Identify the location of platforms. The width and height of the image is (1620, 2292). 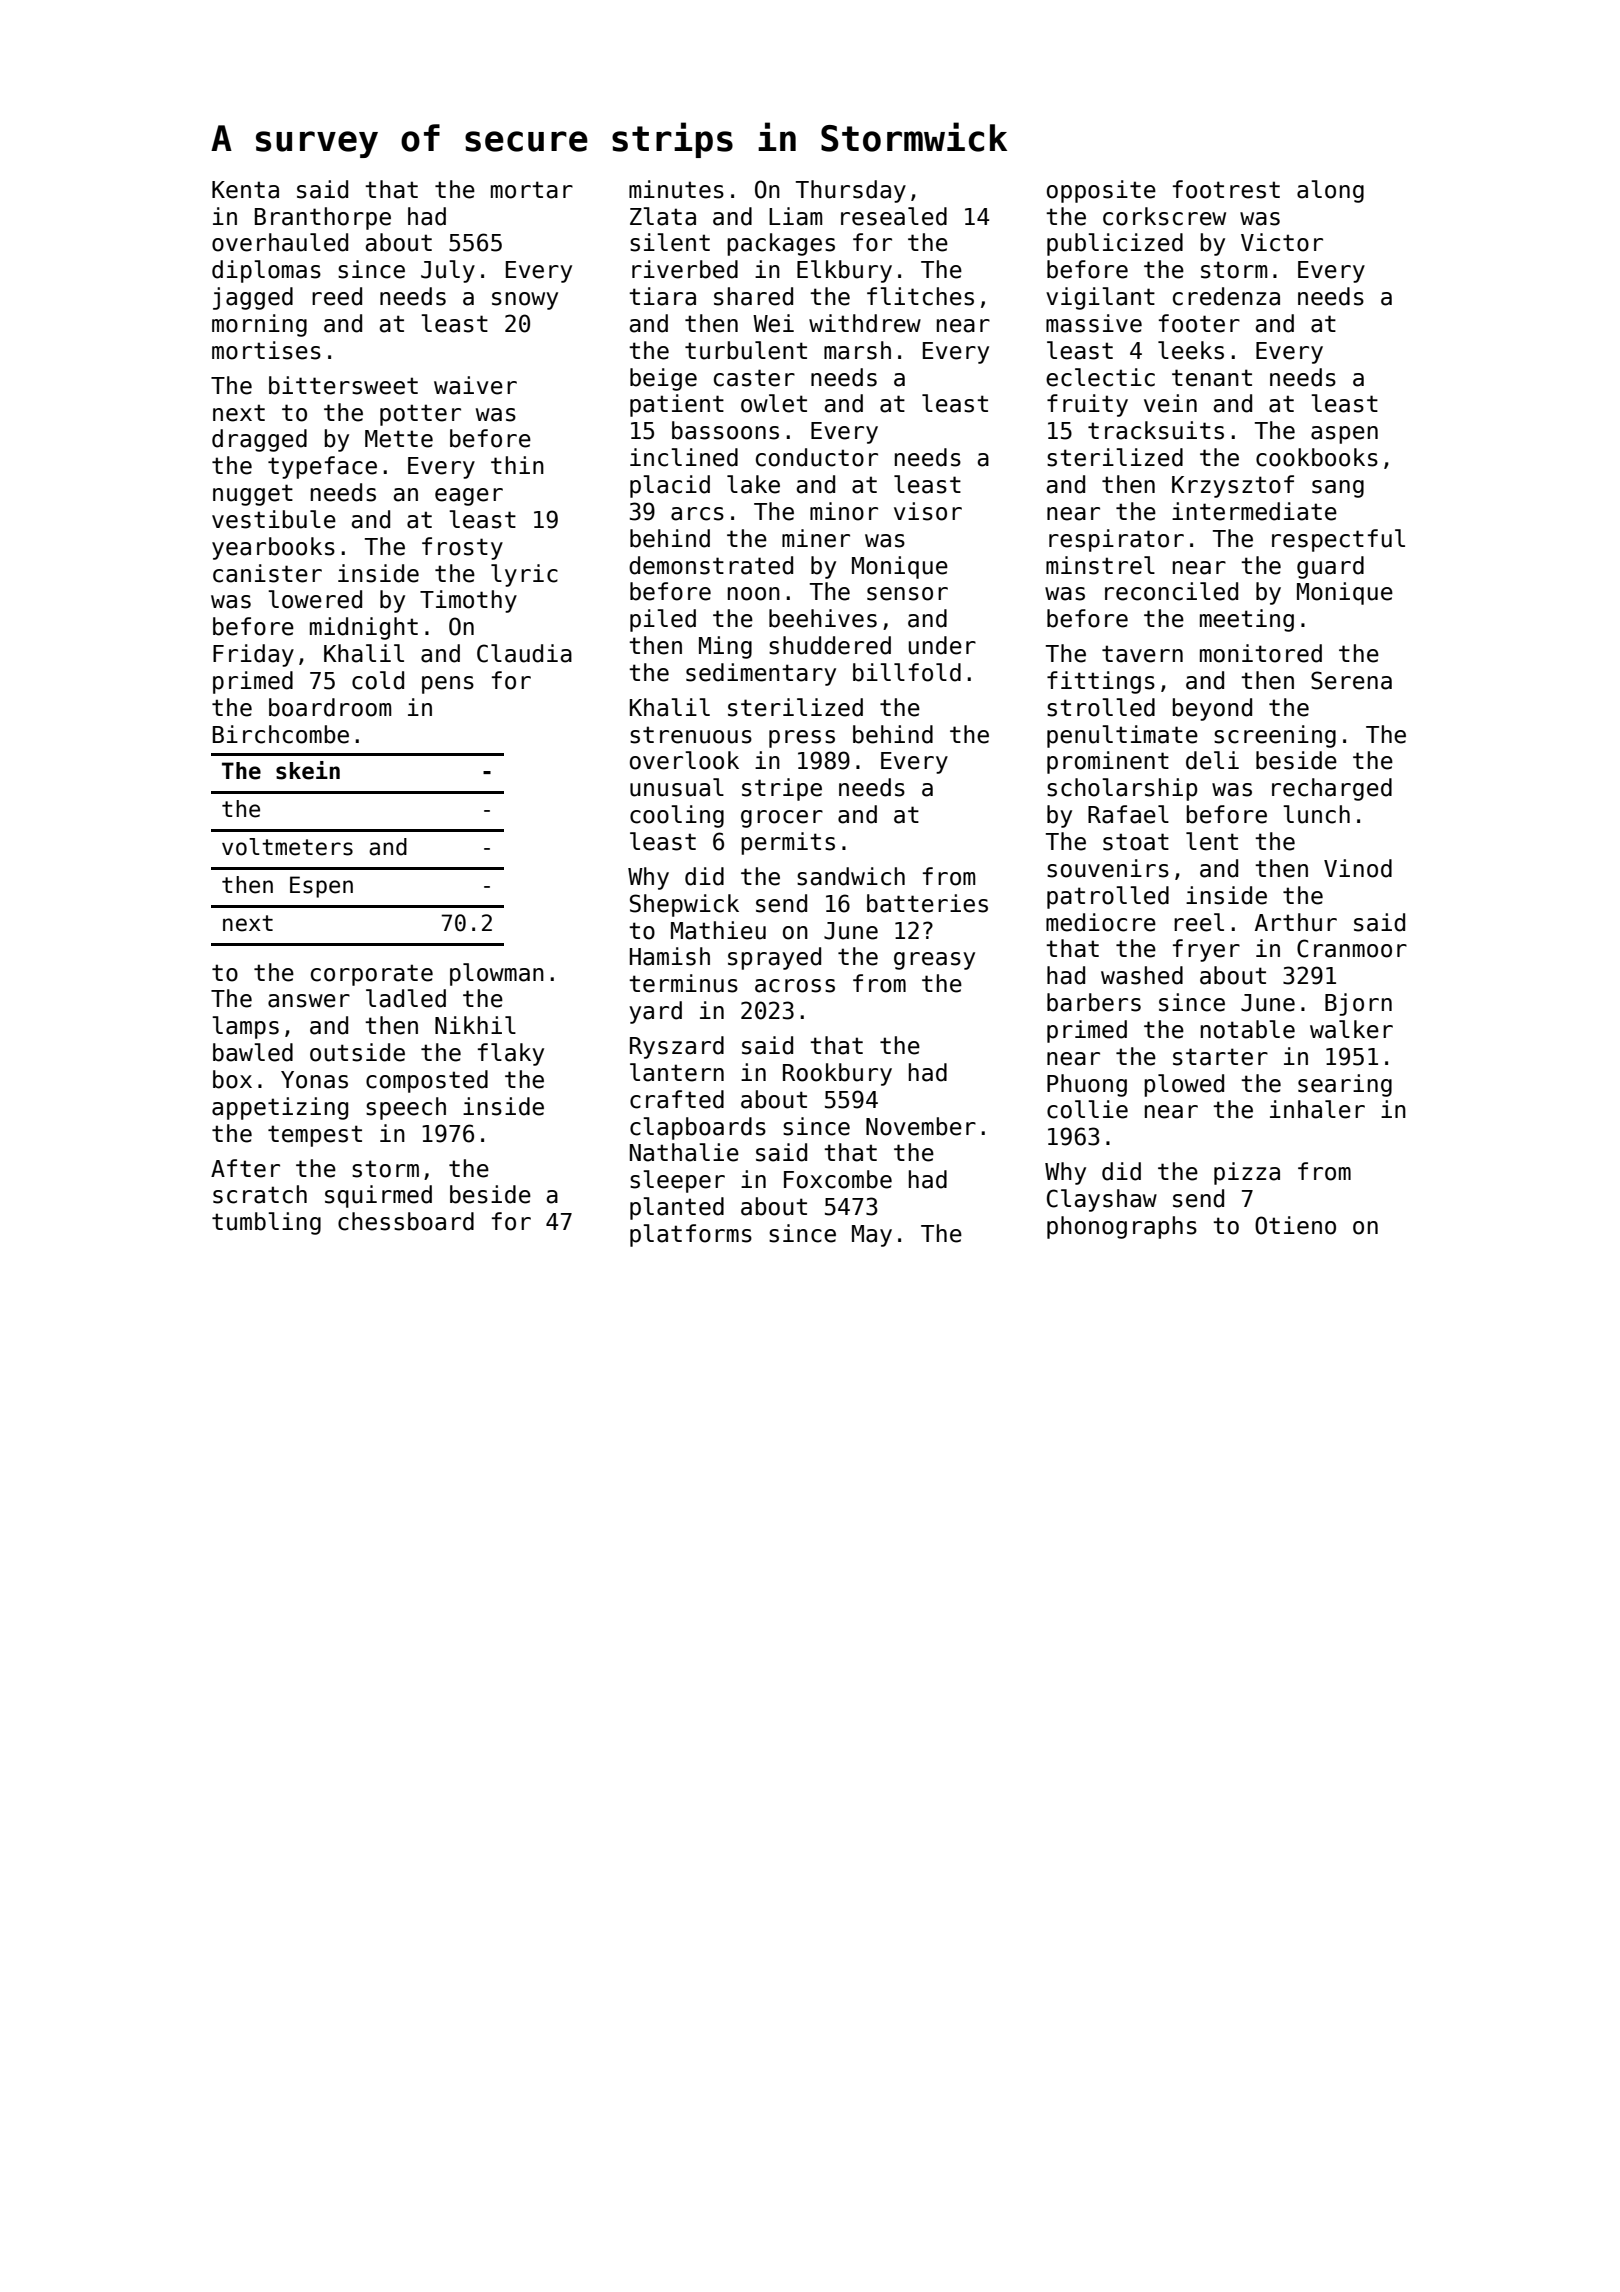
(691, 1235).
